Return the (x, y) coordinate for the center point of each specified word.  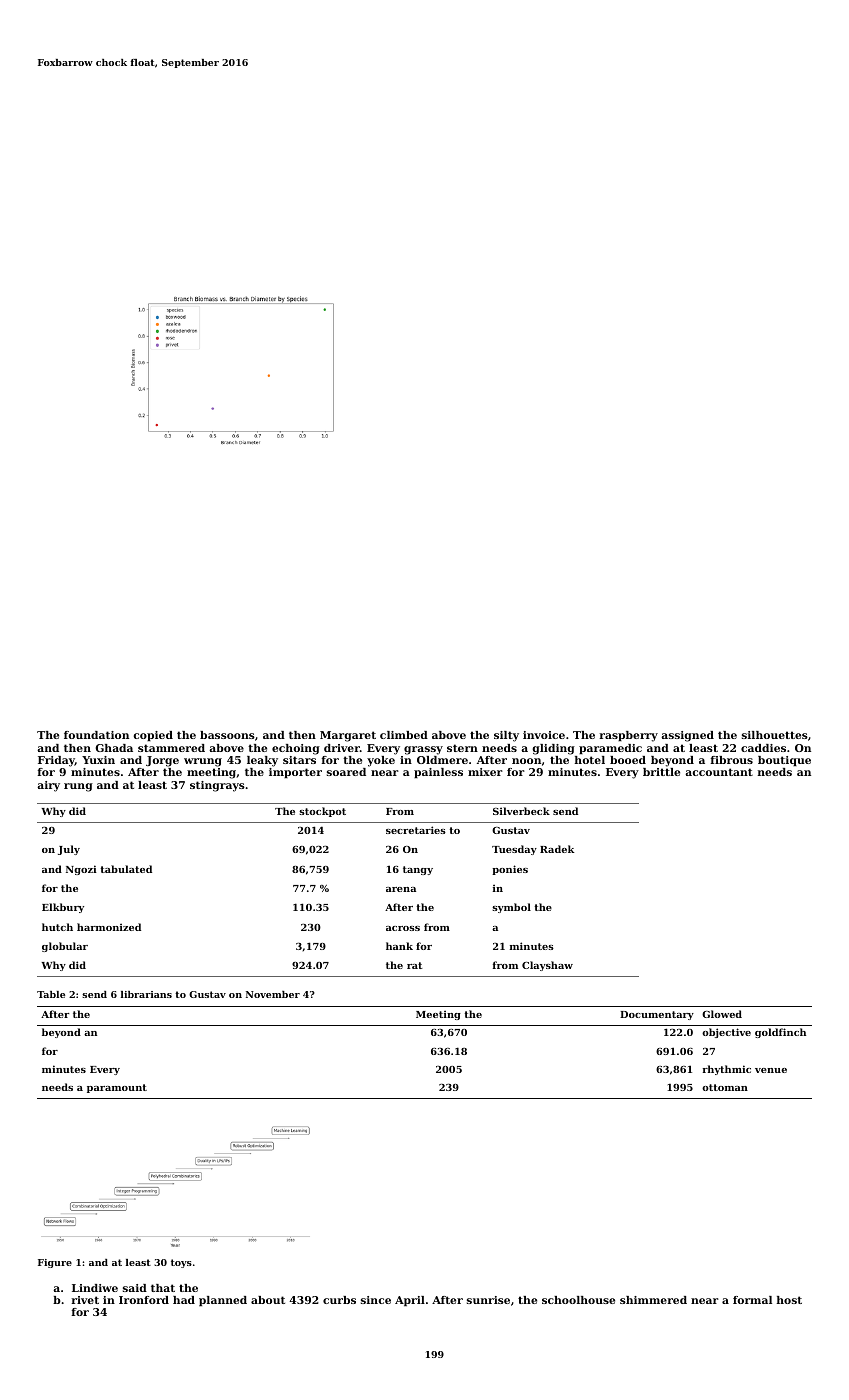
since (376, 1300)
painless (438, 773)
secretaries (416, 830)
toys (181, 1263)
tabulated (126, 869)
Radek (557, 849)
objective (726, 1033)
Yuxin (98, 760)
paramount (117, 1088)
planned (223, 1301)
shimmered (653, 1300)
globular (65, 947)
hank (399, 946)
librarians (146, 994)
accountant (719, 772)
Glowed (722, 1014)
